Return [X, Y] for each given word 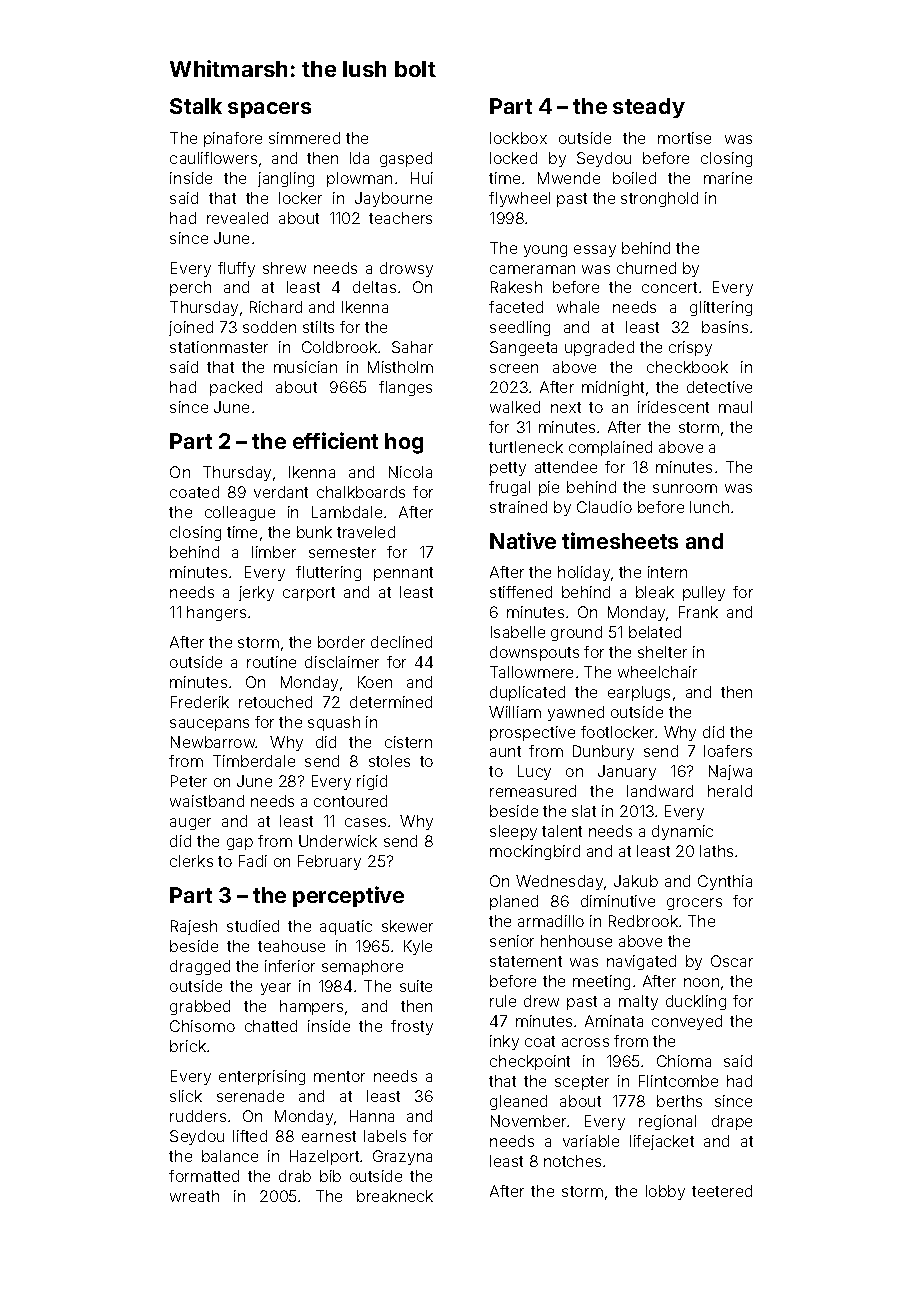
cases [365, 822]
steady [649, 108]
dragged [200, 967]
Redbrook [643, 921]
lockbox [518, 138]
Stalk [196, 106]
